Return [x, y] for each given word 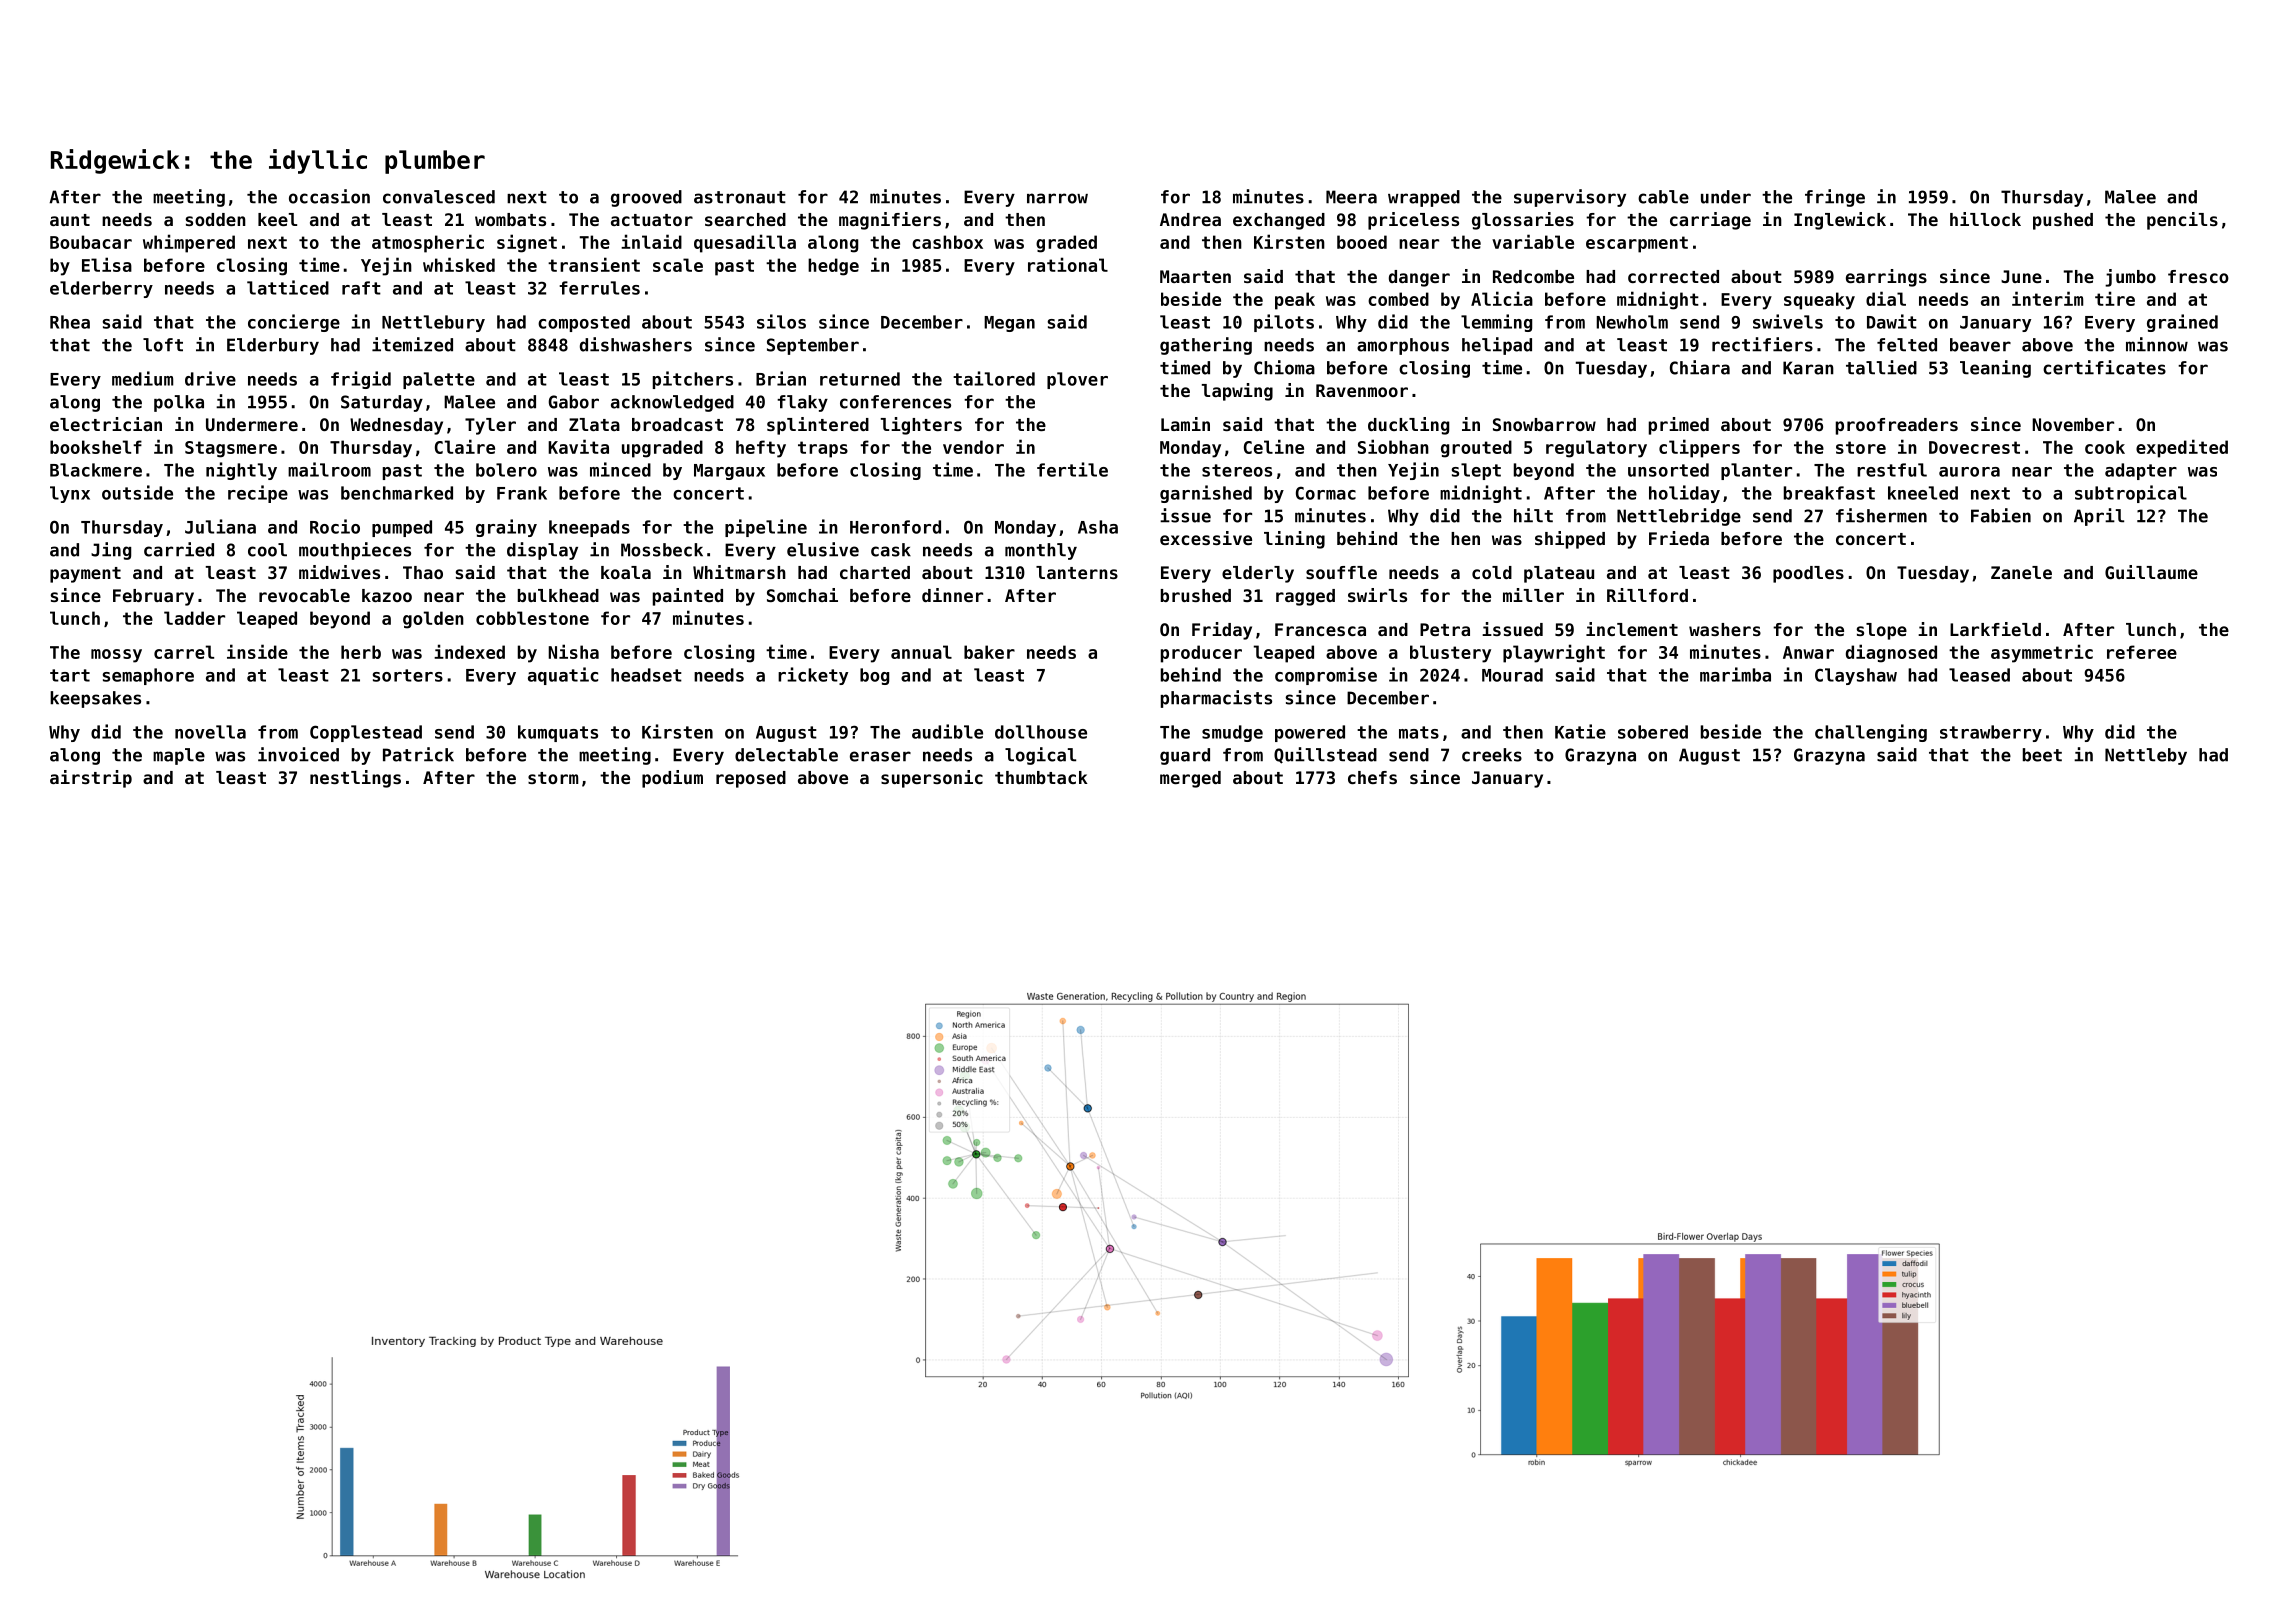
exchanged [1279, 221]
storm [553, 778]
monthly [1041, 551]
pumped [402, 528]
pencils [2182, 221]
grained [2182, 323]
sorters [408, 675]
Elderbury [273, 346]
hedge [833, 267]
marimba [1735, 674]
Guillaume [2151, 572]
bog [874, 676]
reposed [751, 779]
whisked [459, 264]
